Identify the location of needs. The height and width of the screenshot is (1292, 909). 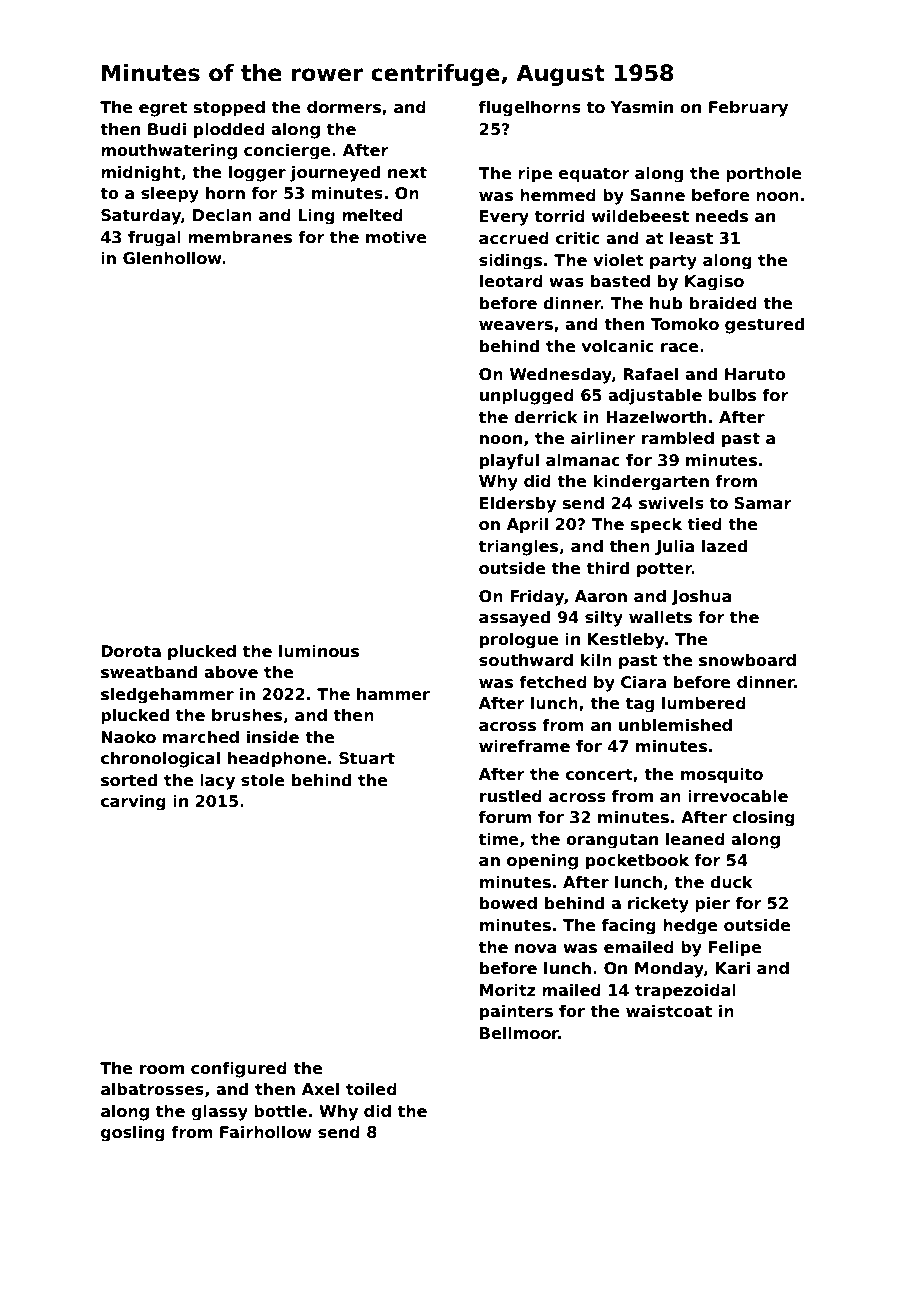
(722, 216).
